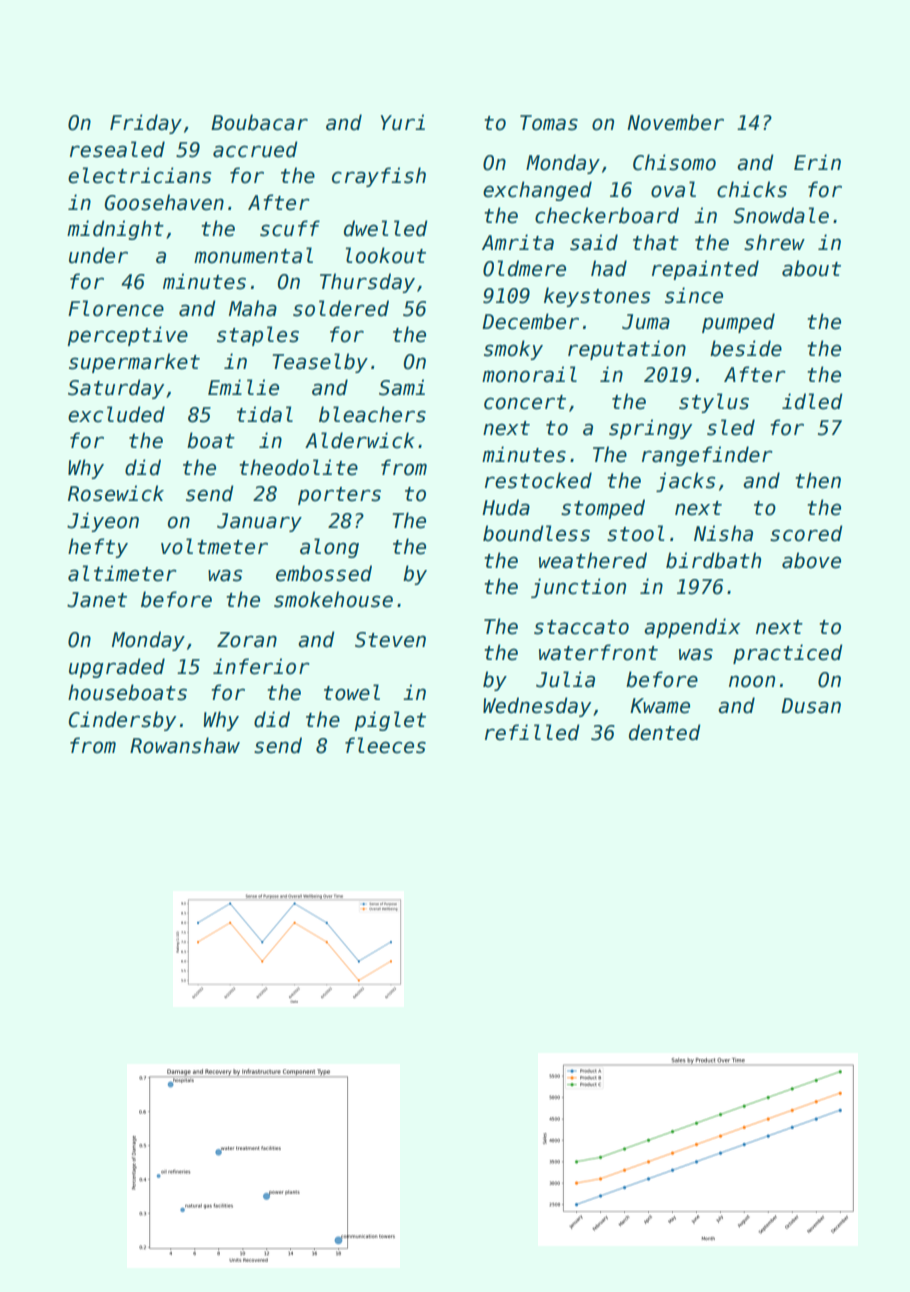 This document has width=910, height=1292. I want to click on resealed, so click(117, 149).
